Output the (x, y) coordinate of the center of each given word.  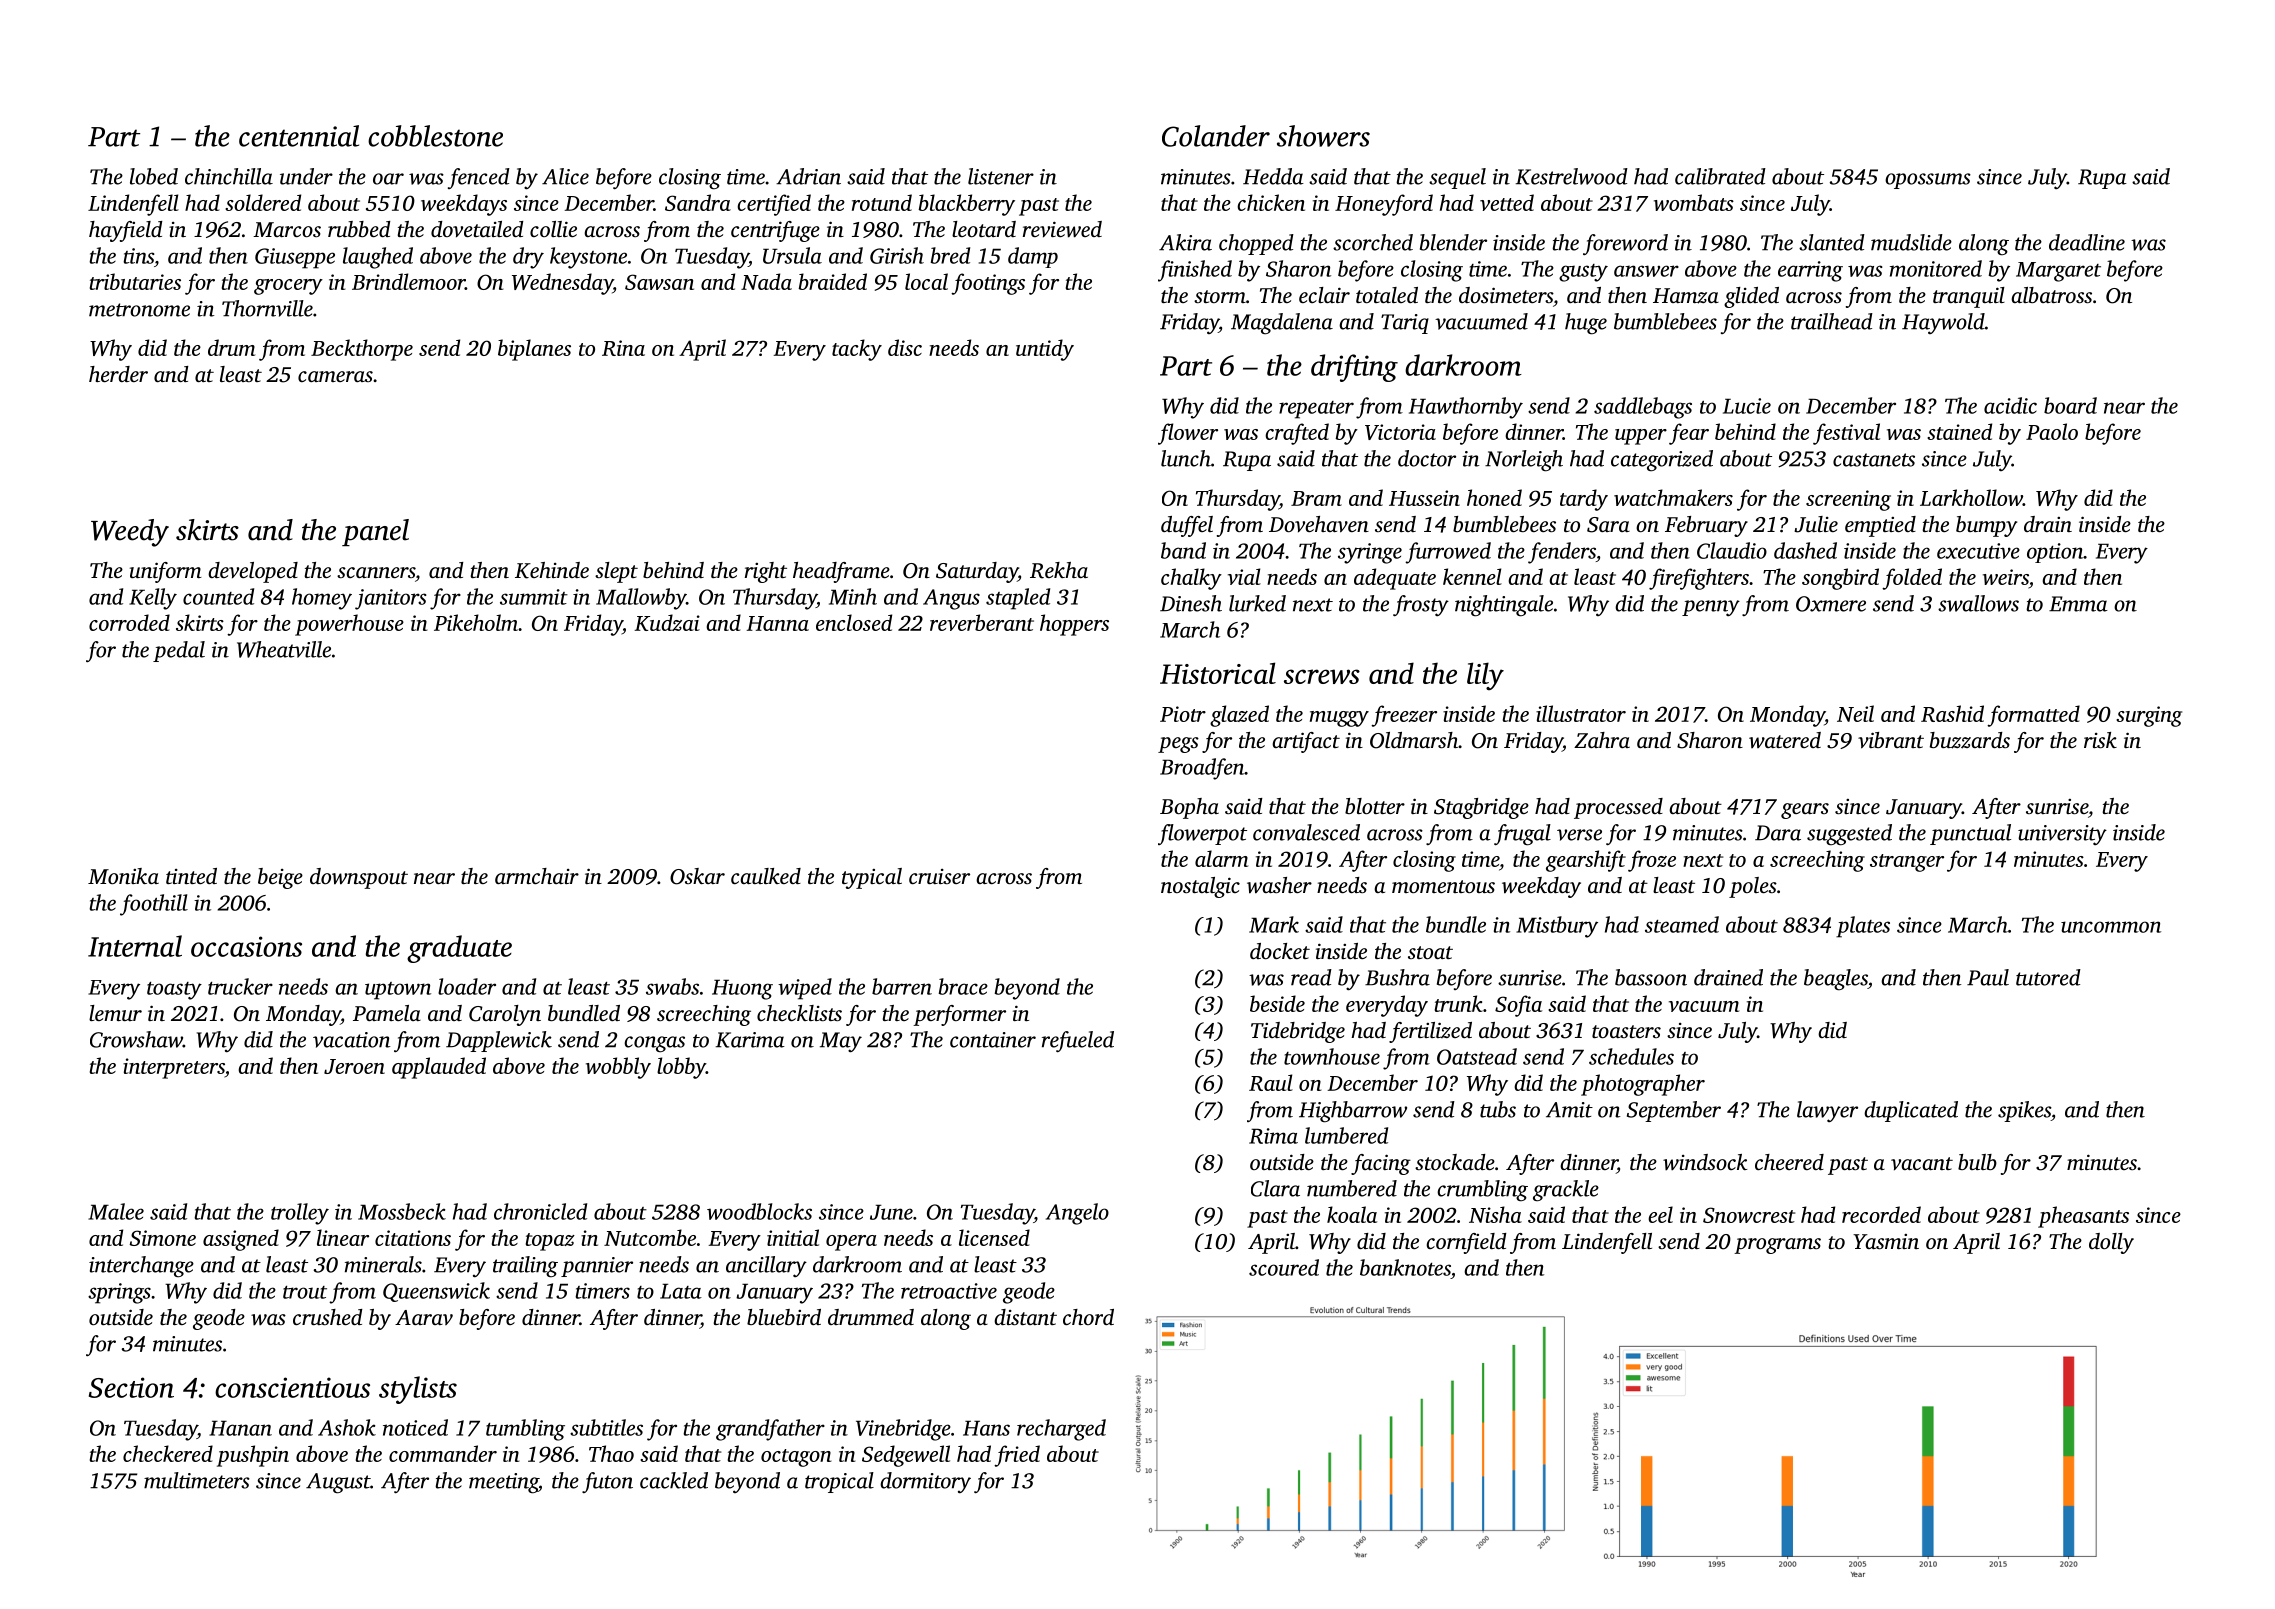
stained (1959, 431)
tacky (857, 350)
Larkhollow (1971, 497)
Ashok (347, 1427)
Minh (853, 596)
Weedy (130, 533)
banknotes (1405, 1267)
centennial (299, 136)
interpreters (174, 1068)
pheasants (2083, 1217)
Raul (1271, 1082)
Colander (1216, 136)
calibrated (1720, 176)
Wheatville (284, 649)
